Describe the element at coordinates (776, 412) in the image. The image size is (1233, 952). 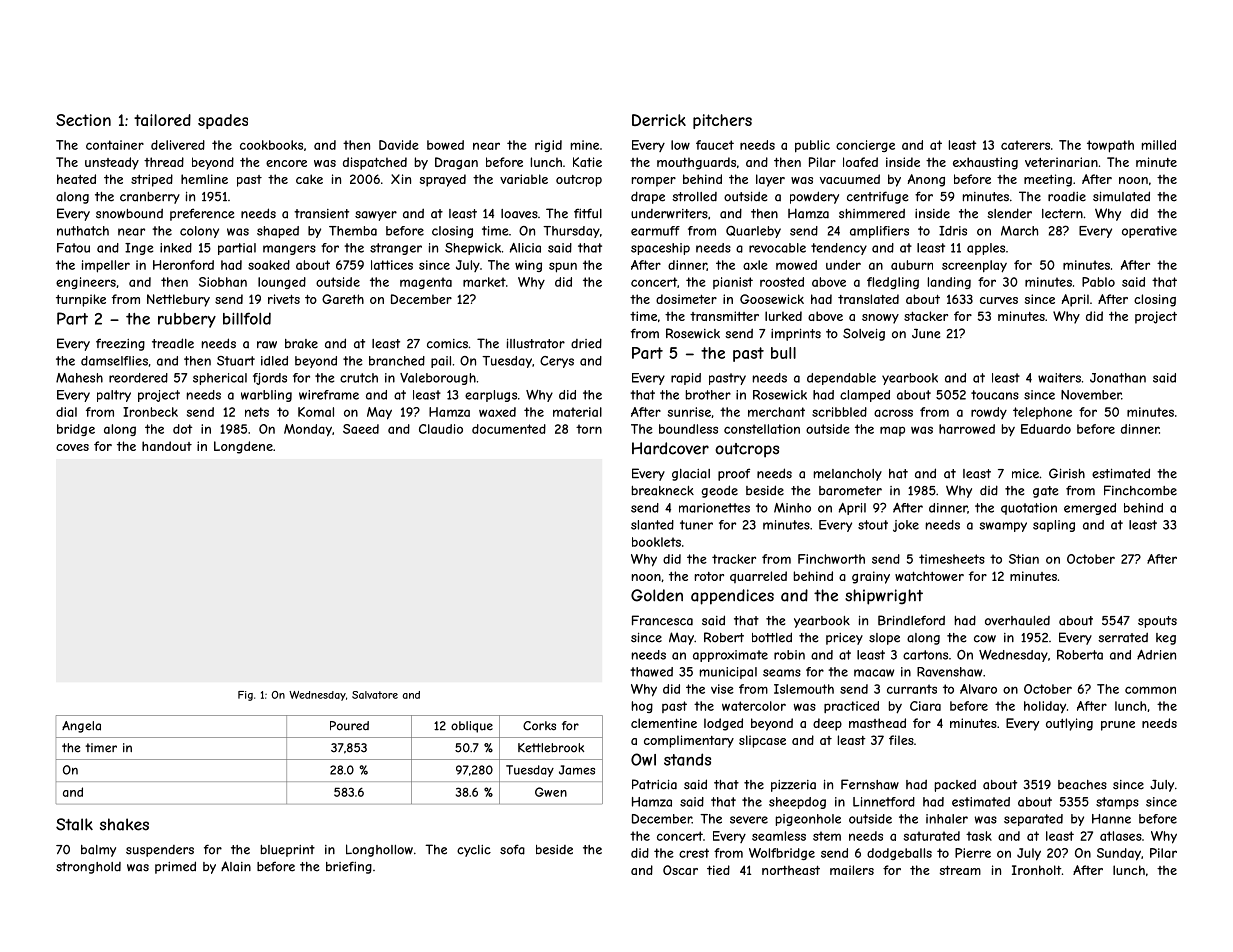
I see `merchant` at that location.
